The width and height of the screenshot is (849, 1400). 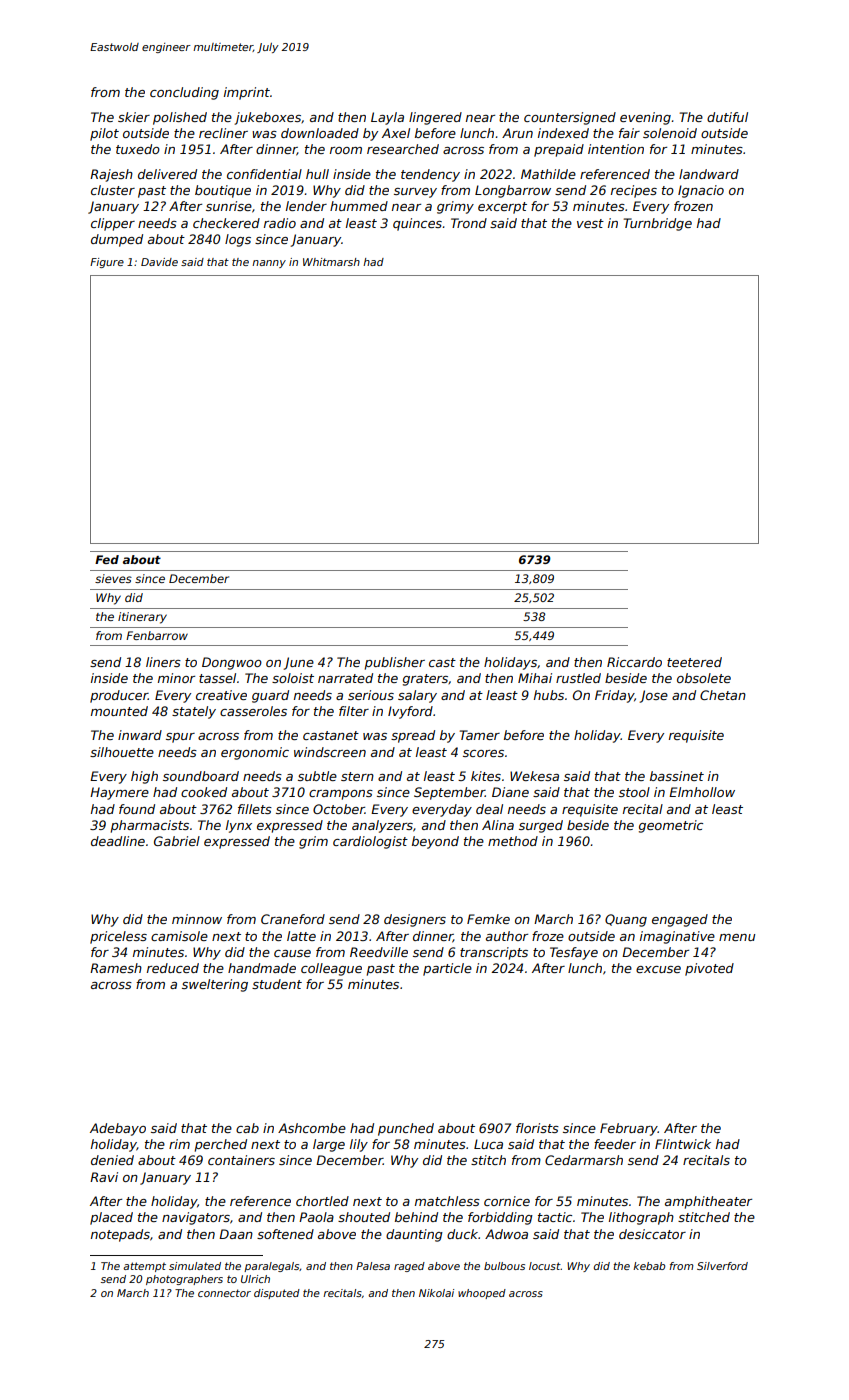 I want to click on menu, so click(x=737, y=937).
